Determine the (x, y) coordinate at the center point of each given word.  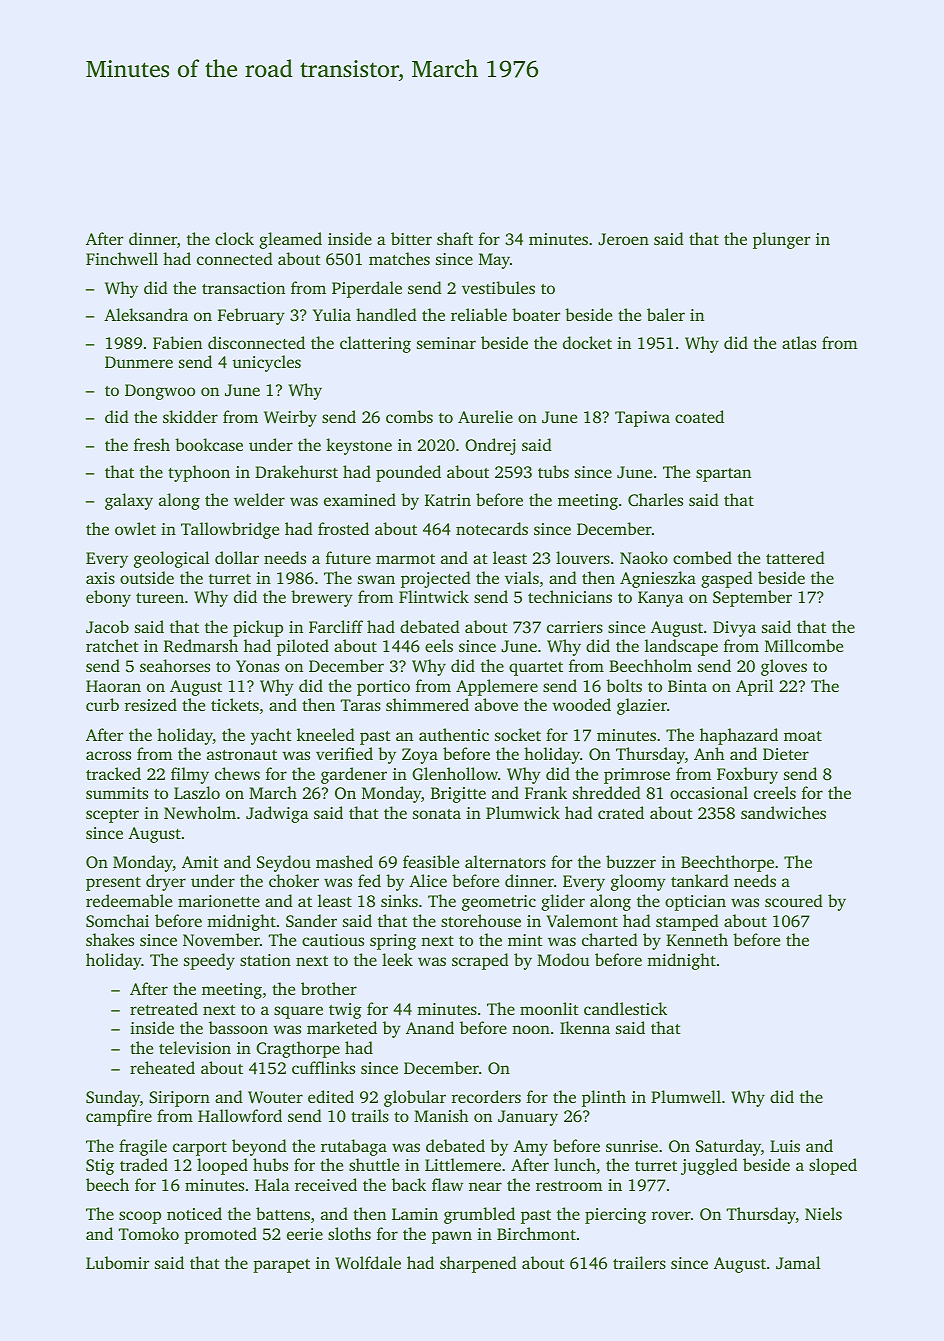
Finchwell (122, 258)
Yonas (257, 666)
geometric (499, 903)
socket (518, 734)
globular (415, 1098)
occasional (709, 792)
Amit (200, 862)
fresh (152, 444)
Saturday (728, 1147)
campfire (119, 1117)
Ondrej (490, 446)
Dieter (786, 754)
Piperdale (367, 289)
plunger (781, 240)
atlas (799, 342)
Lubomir (117, 1262)
